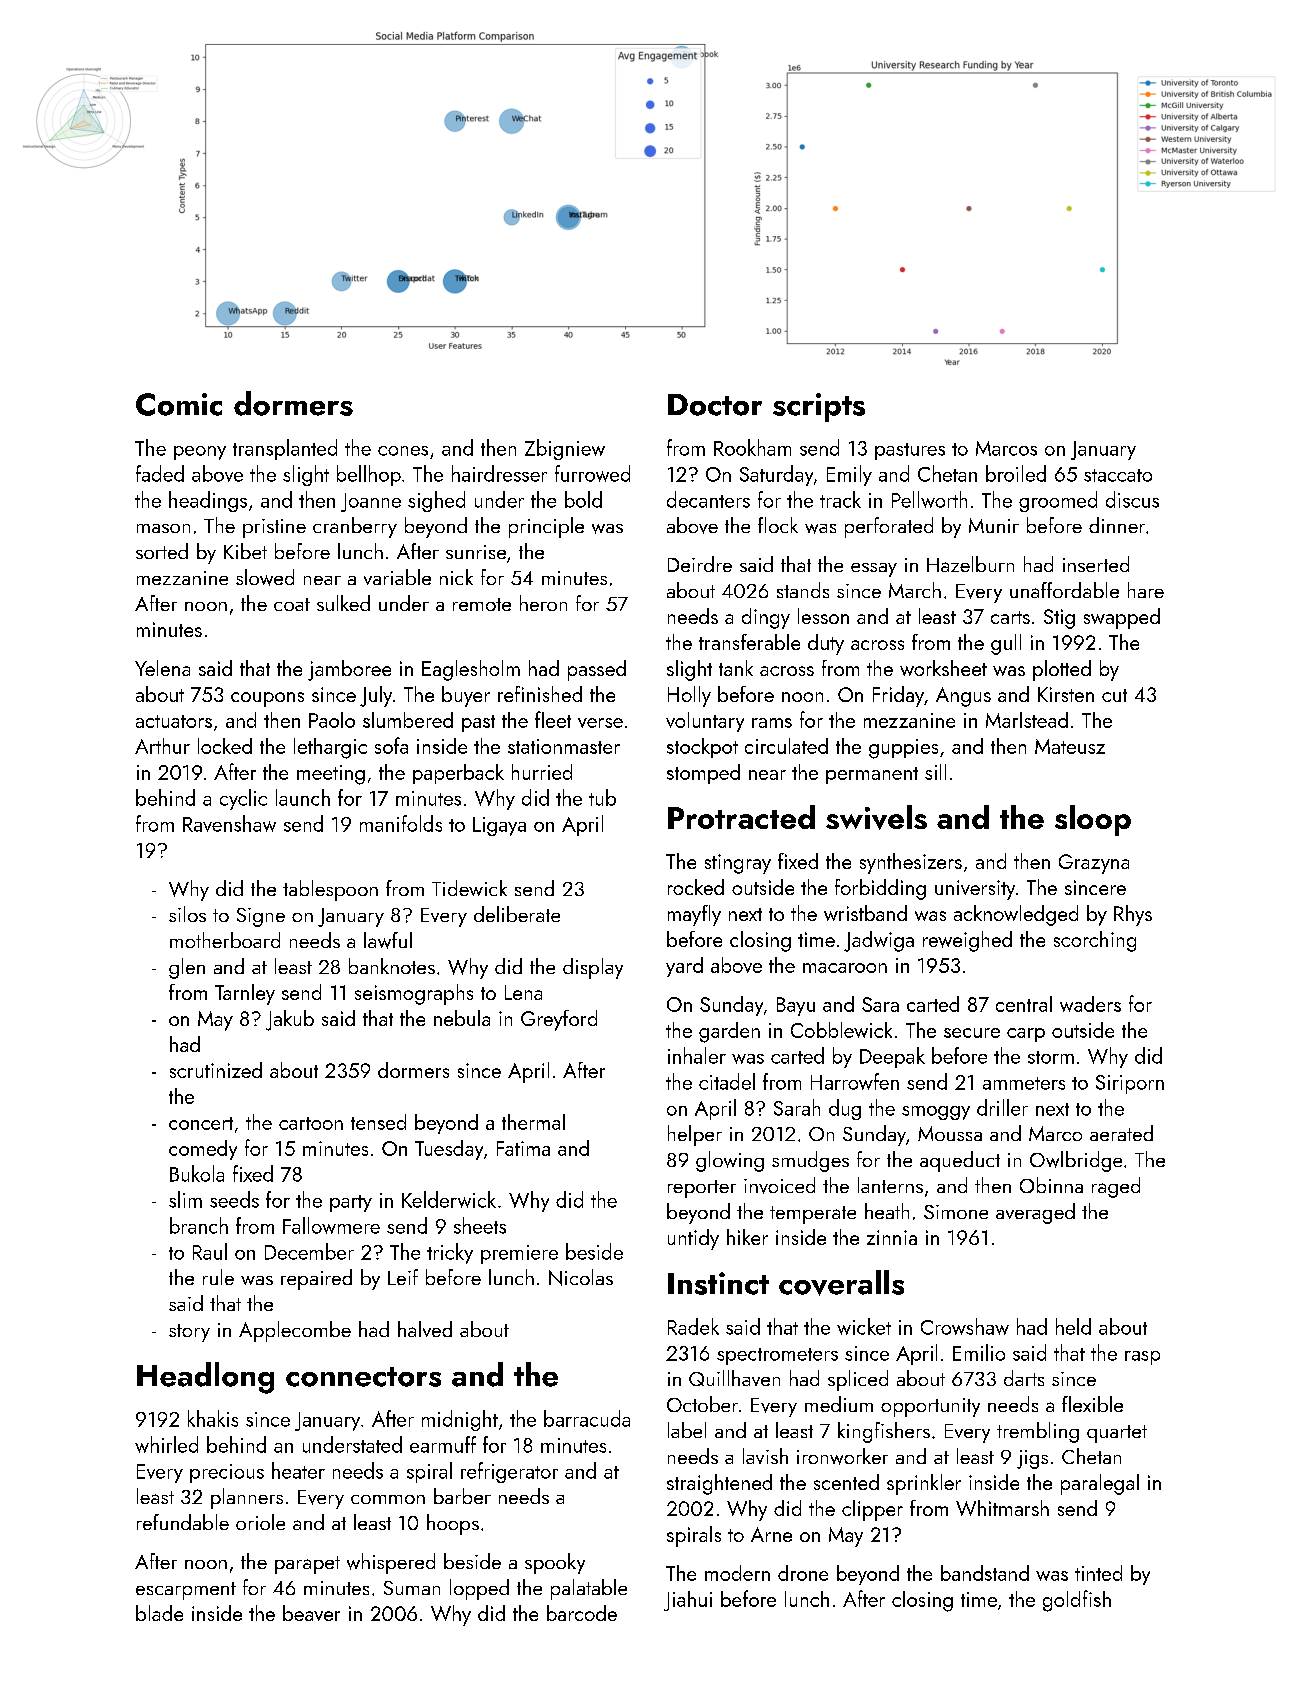 This image has height=1685, width=1302. Describe the element at coordinates (929, 499) in the image. I see `Pellworth` at that location.
